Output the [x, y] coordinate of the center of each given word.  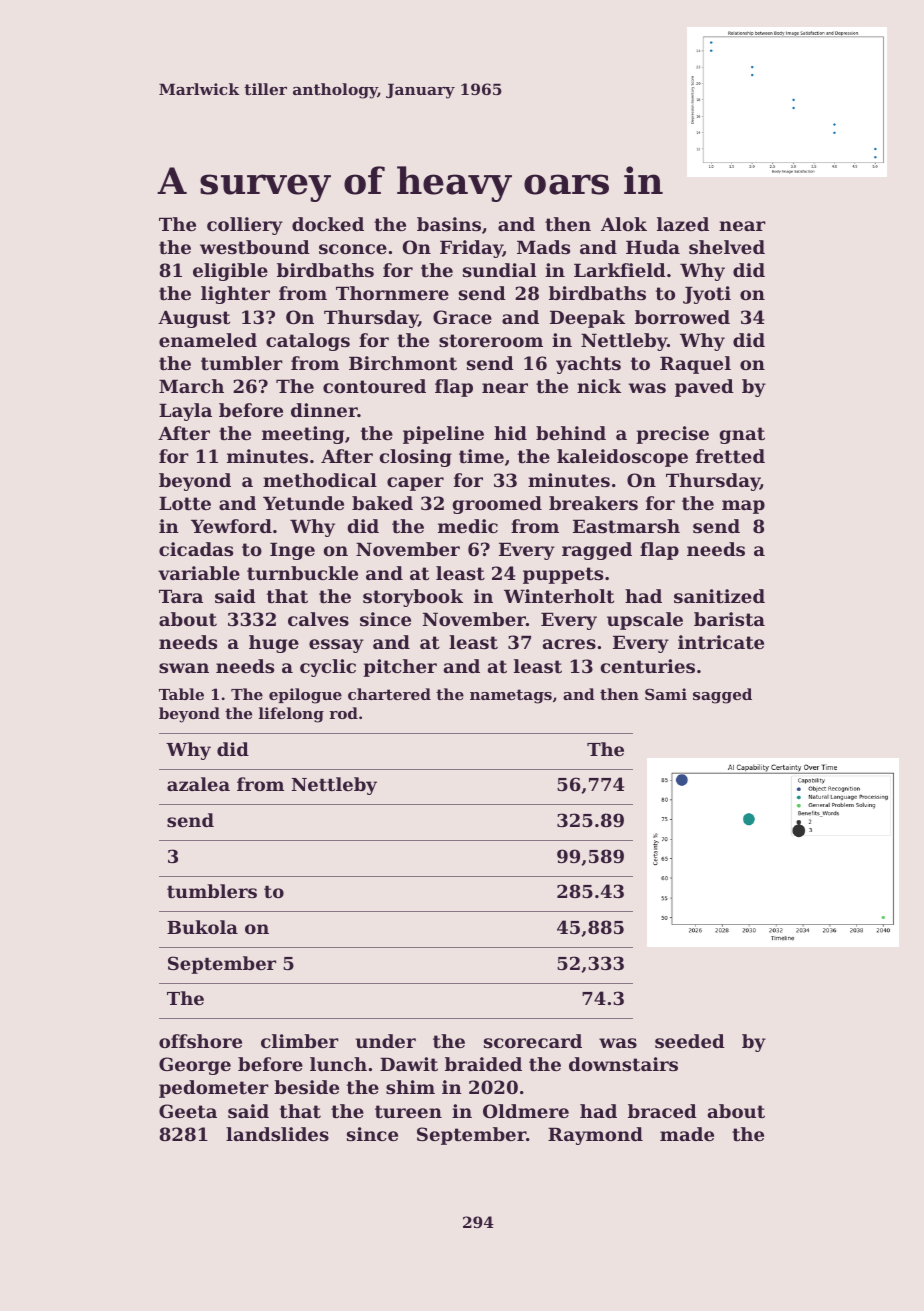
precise [672, 435]
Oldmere [526, 1111]
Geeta [188, 1111]
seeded [690, 1041]
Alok [624, 224]
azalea [198, 784]
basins [449, 224]
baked [382, 503]
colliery [245, 226]
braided [483, 1064]
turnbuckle [302, 573]
